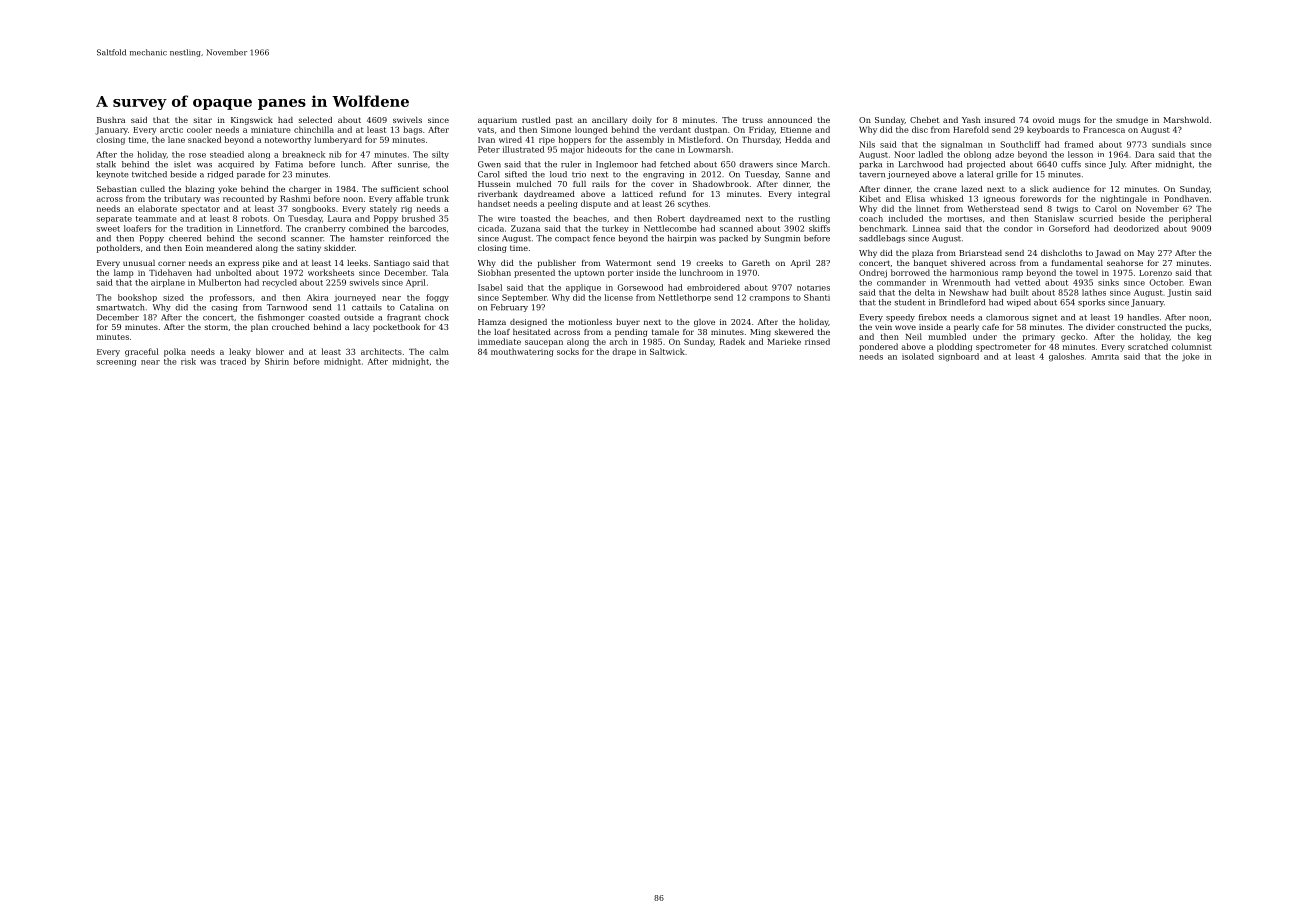  Describe the element at coordinates (271, 130) in the screenshot. I see `miniature` at that location.
